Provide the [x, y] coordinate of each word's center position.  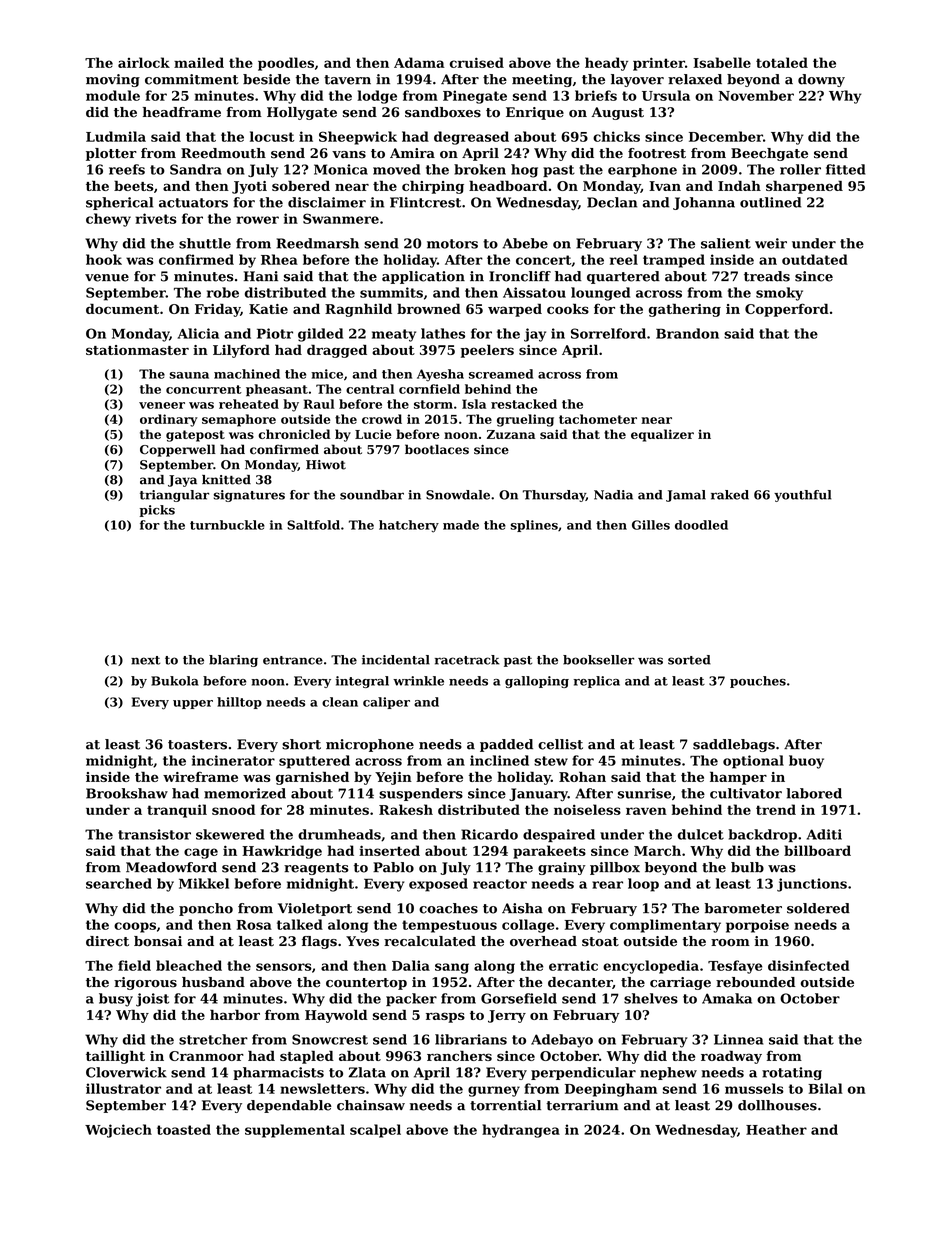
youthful [802, 496]
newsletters [322, 1088]
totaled [782, 62]
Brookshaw [127, 793]
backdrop [762, 835]
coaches [448, 908]
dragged [337, 351]
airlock [144, 62]
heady [606, 64]
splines [534, 526]
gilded [320, 335]
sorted [689, 660]
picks [157, 511]
